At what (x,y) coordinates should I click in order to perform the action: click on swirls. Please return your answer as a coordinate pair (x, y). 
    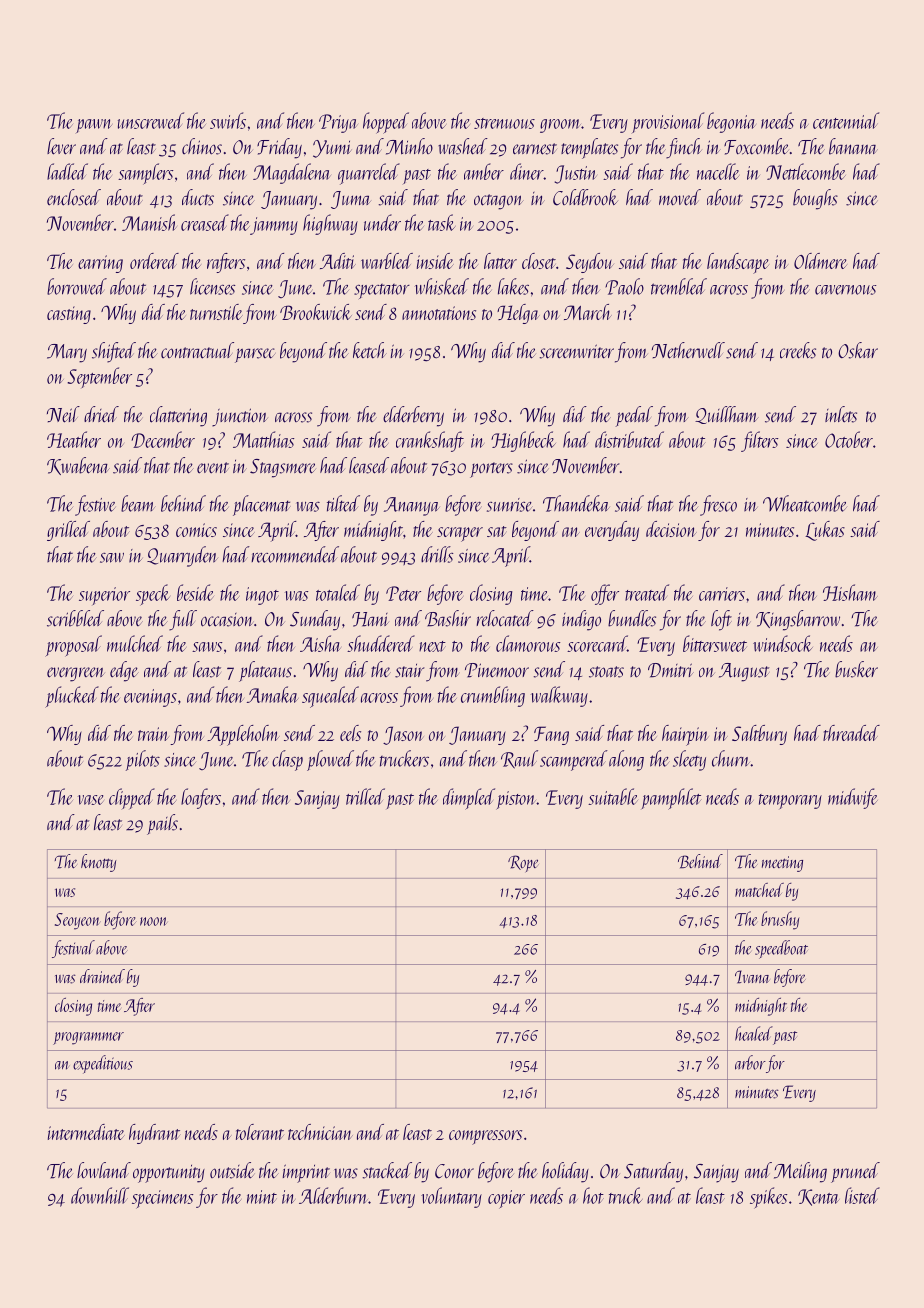
    Looking at the image, I should click on (228, 120).
